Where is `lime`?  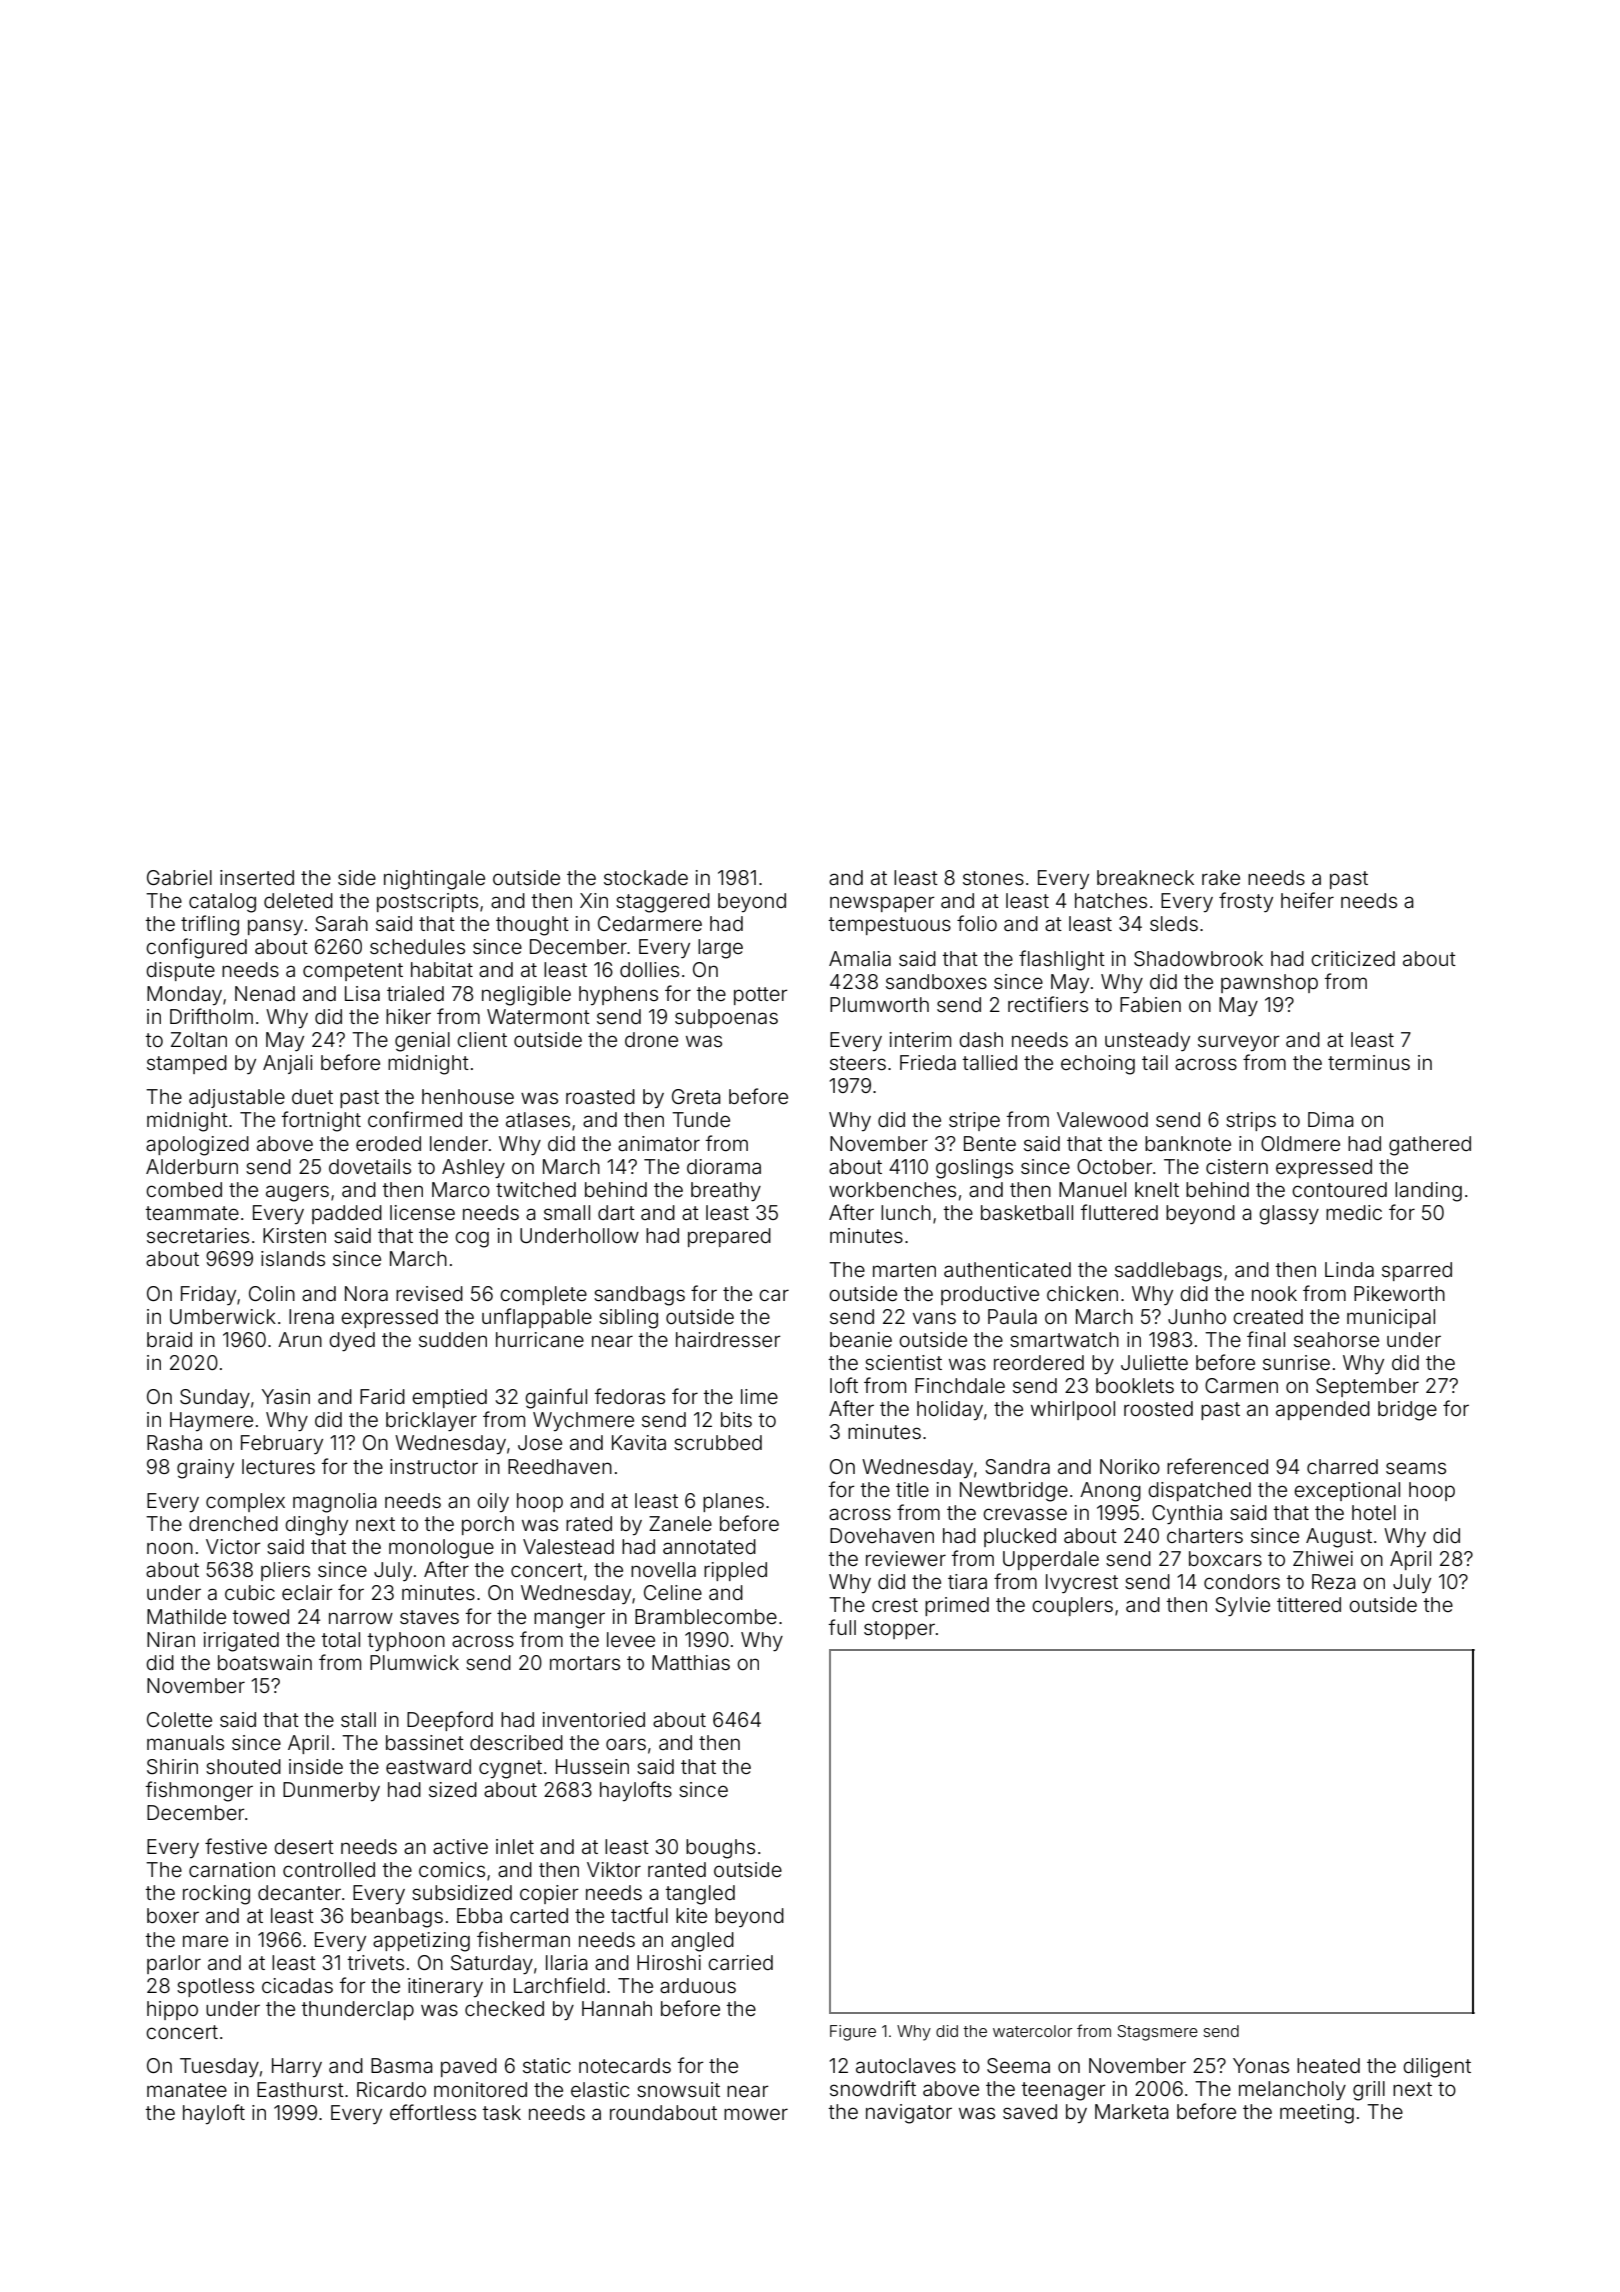 lime is located at coordinates (759, 1396).
